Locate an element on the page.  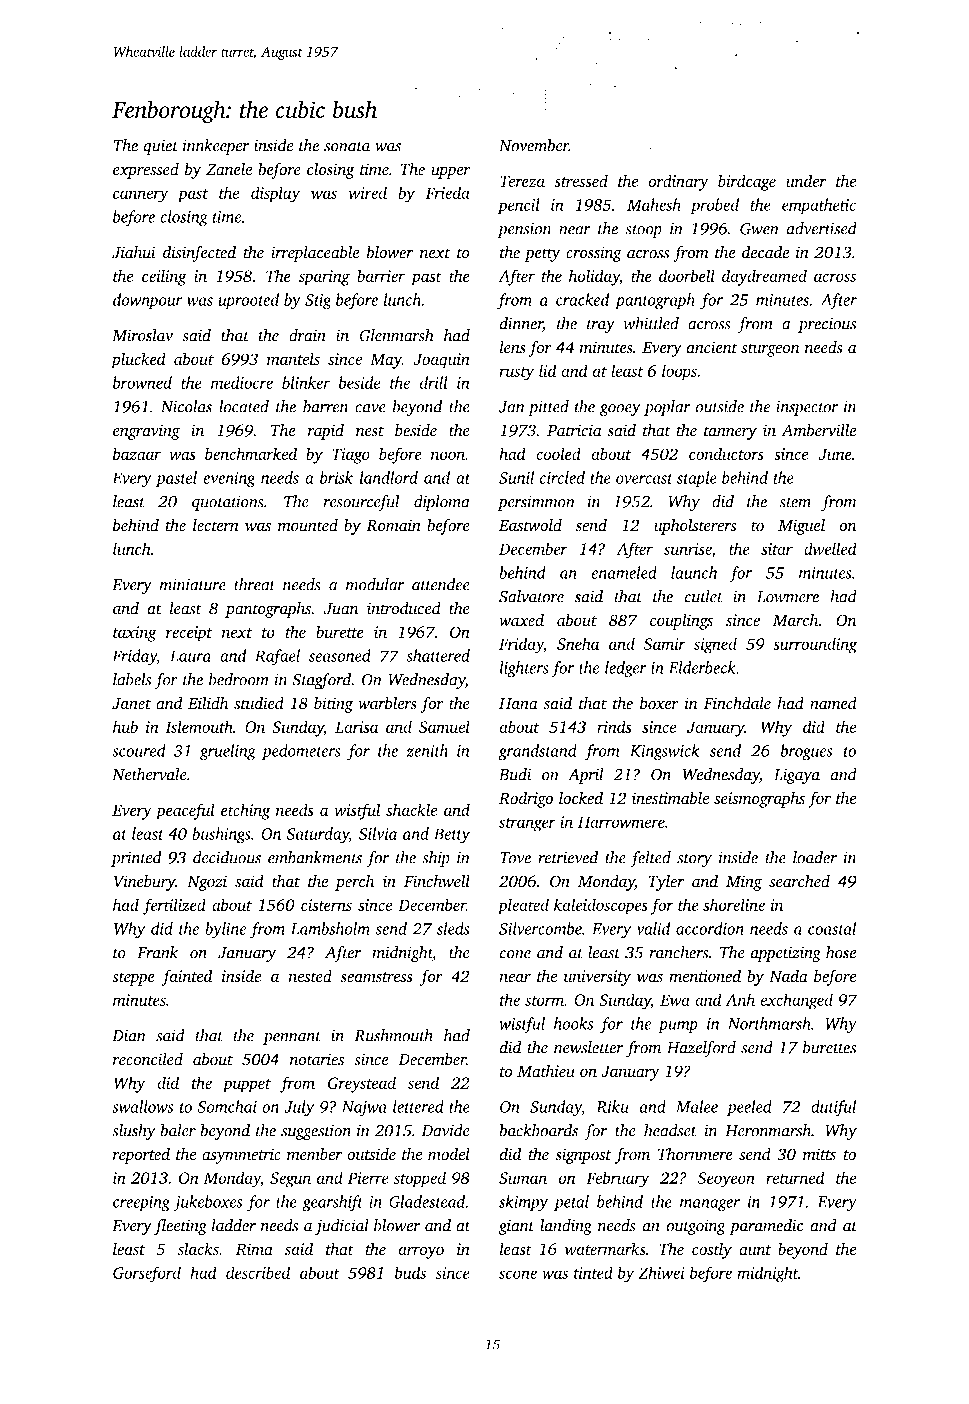
doorbell is located at coordinates (687, 275).
